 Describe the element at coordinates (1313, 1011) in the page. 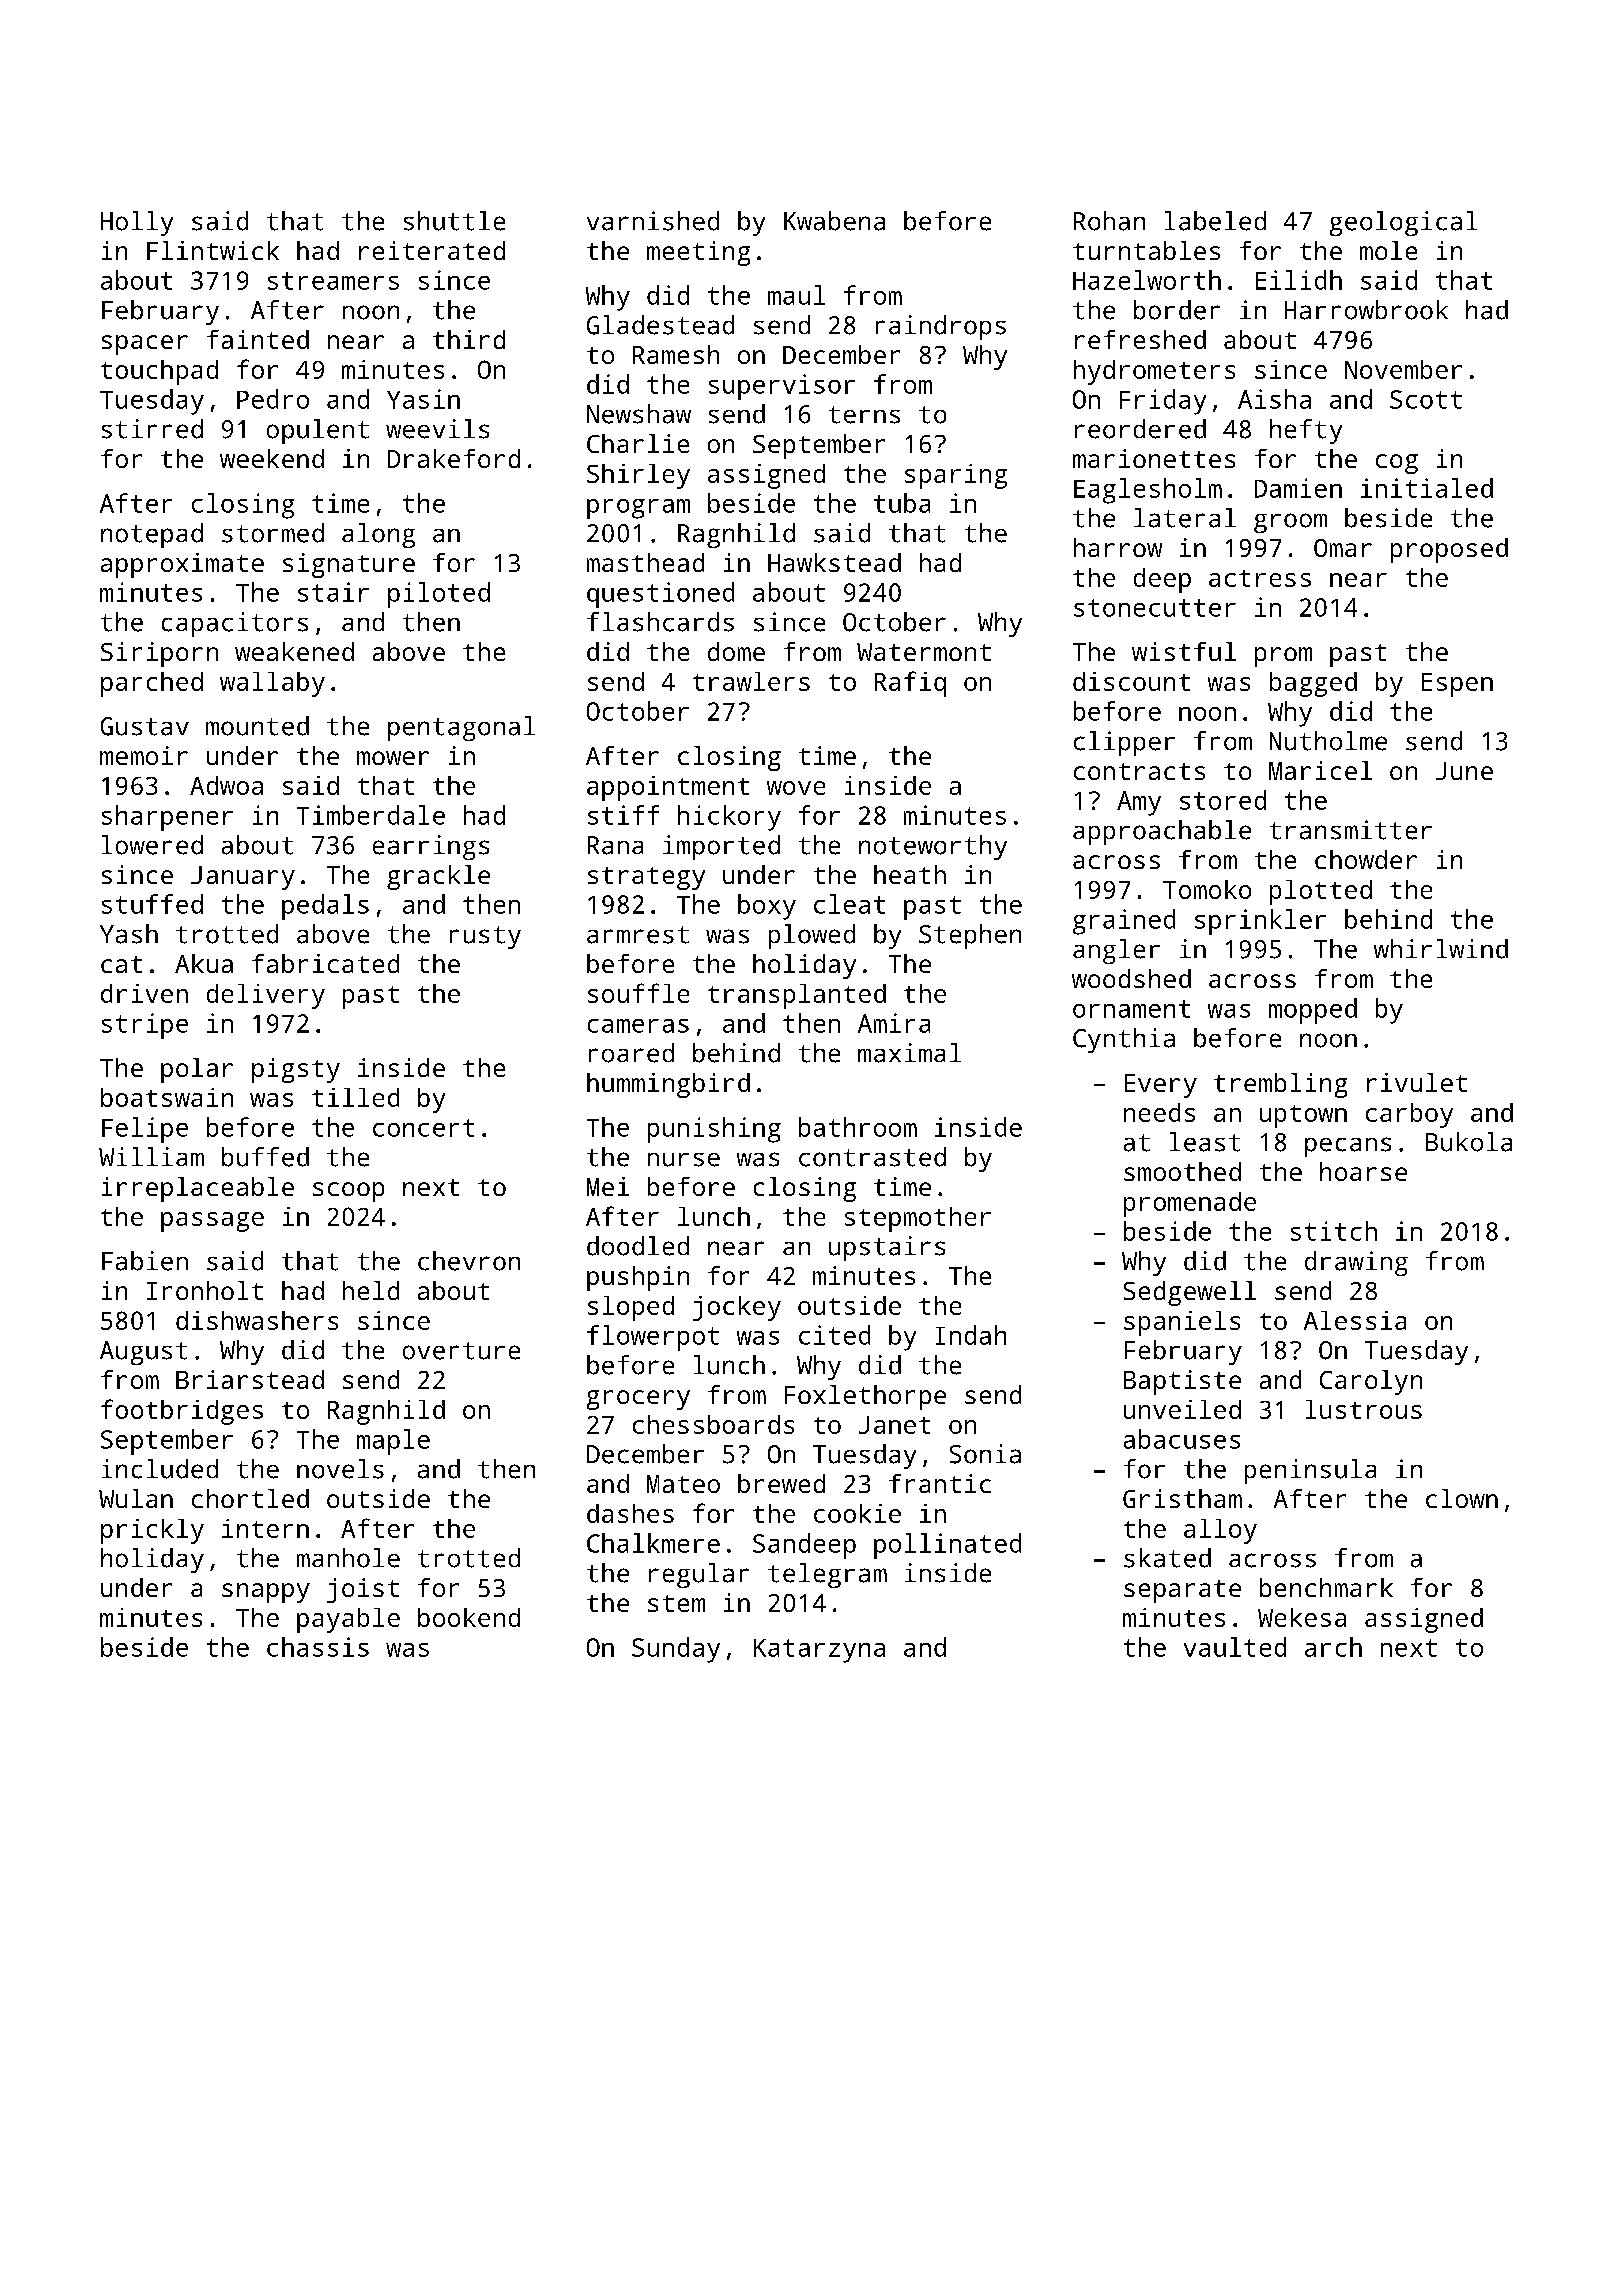

I see `mopped` at that location.
